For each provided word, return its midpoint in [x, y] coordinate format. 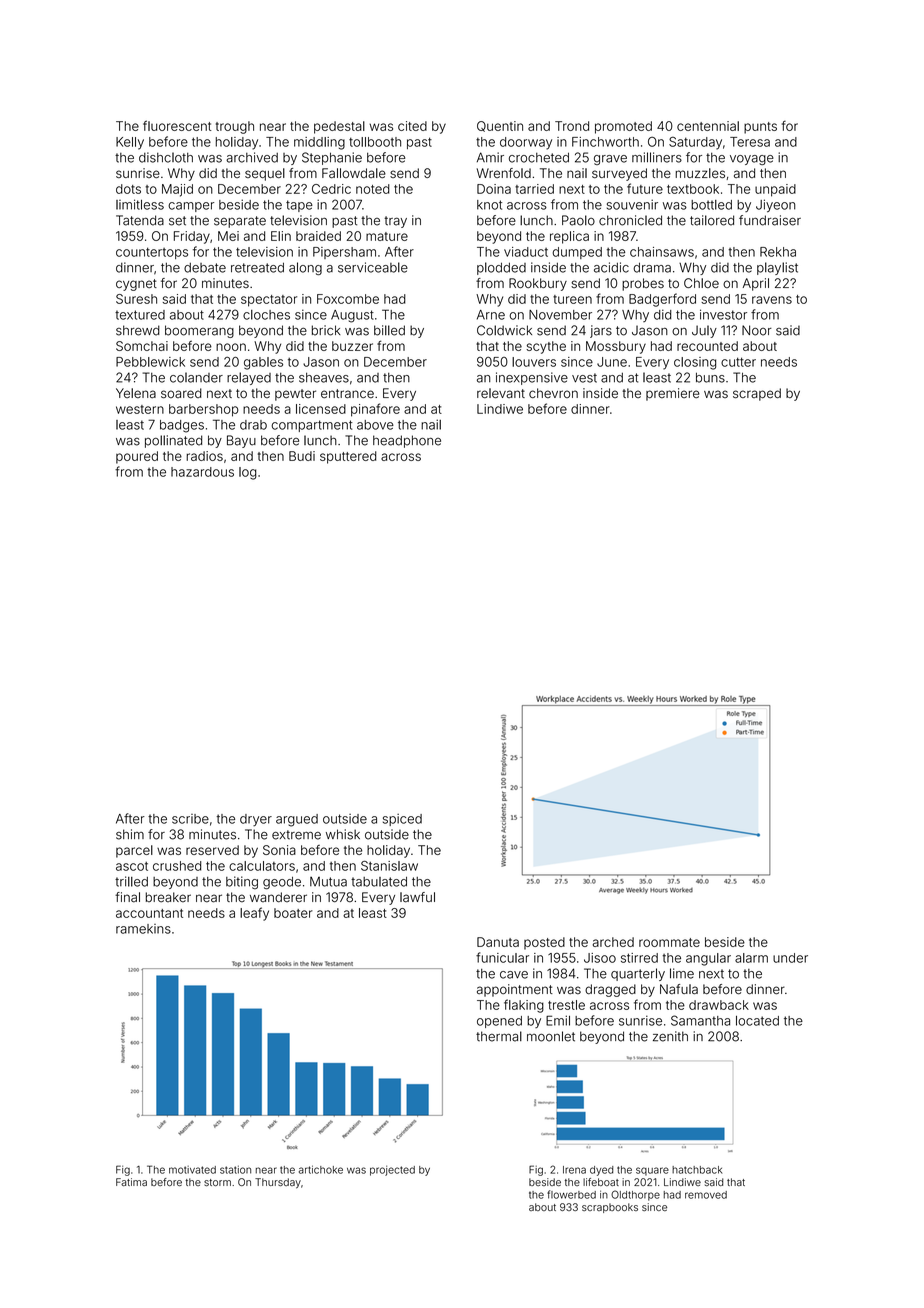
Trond [572, 126]
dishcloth [166, 157]
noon [231, 347]
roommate [669, 942]
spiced [402, 820]
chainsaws [662, 252]
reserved [212, 850]
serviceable [373, 267]
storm [217, 1182]
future [645, 188]
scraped [757, 394]
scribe [190, 819]
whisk [343, 834]
